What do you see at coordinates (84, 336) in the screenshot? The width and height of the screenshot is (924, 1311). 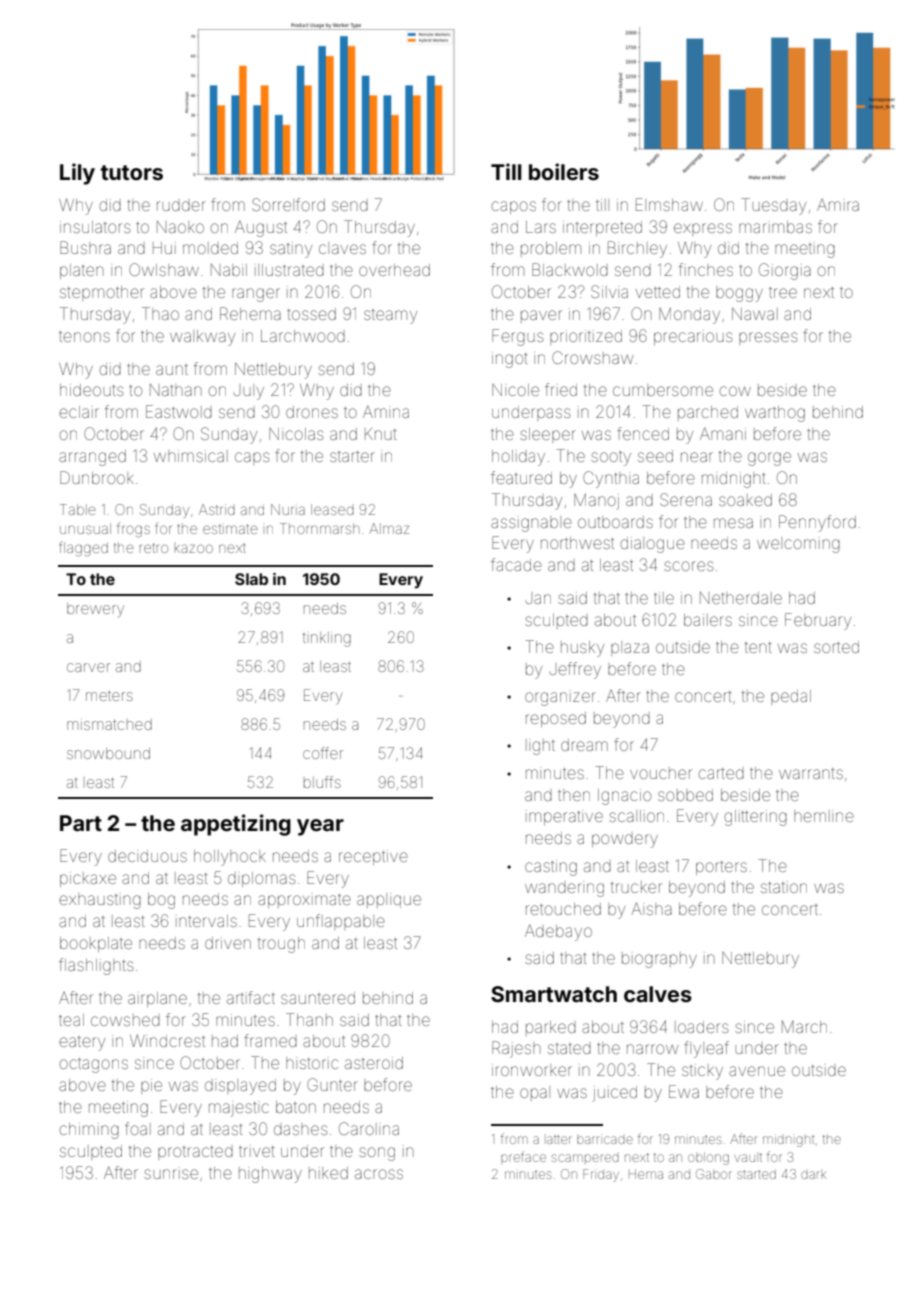 I see `tenons` at bounding box center [84, 336].
